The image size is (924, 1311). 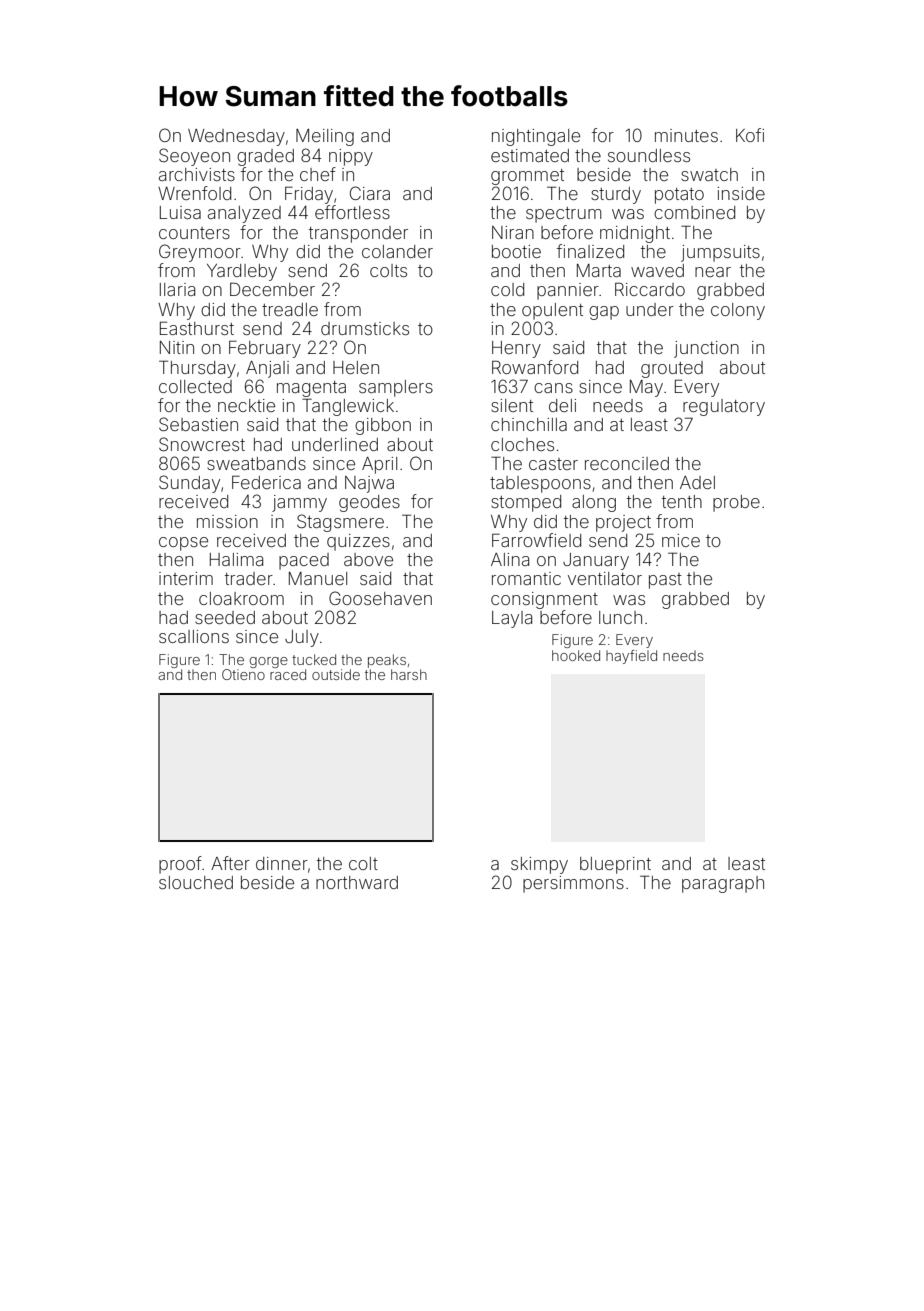 What do you see at coordinates (387, 661) in the screenshot?
I see `peaks` at bounding box center [387, 661].
